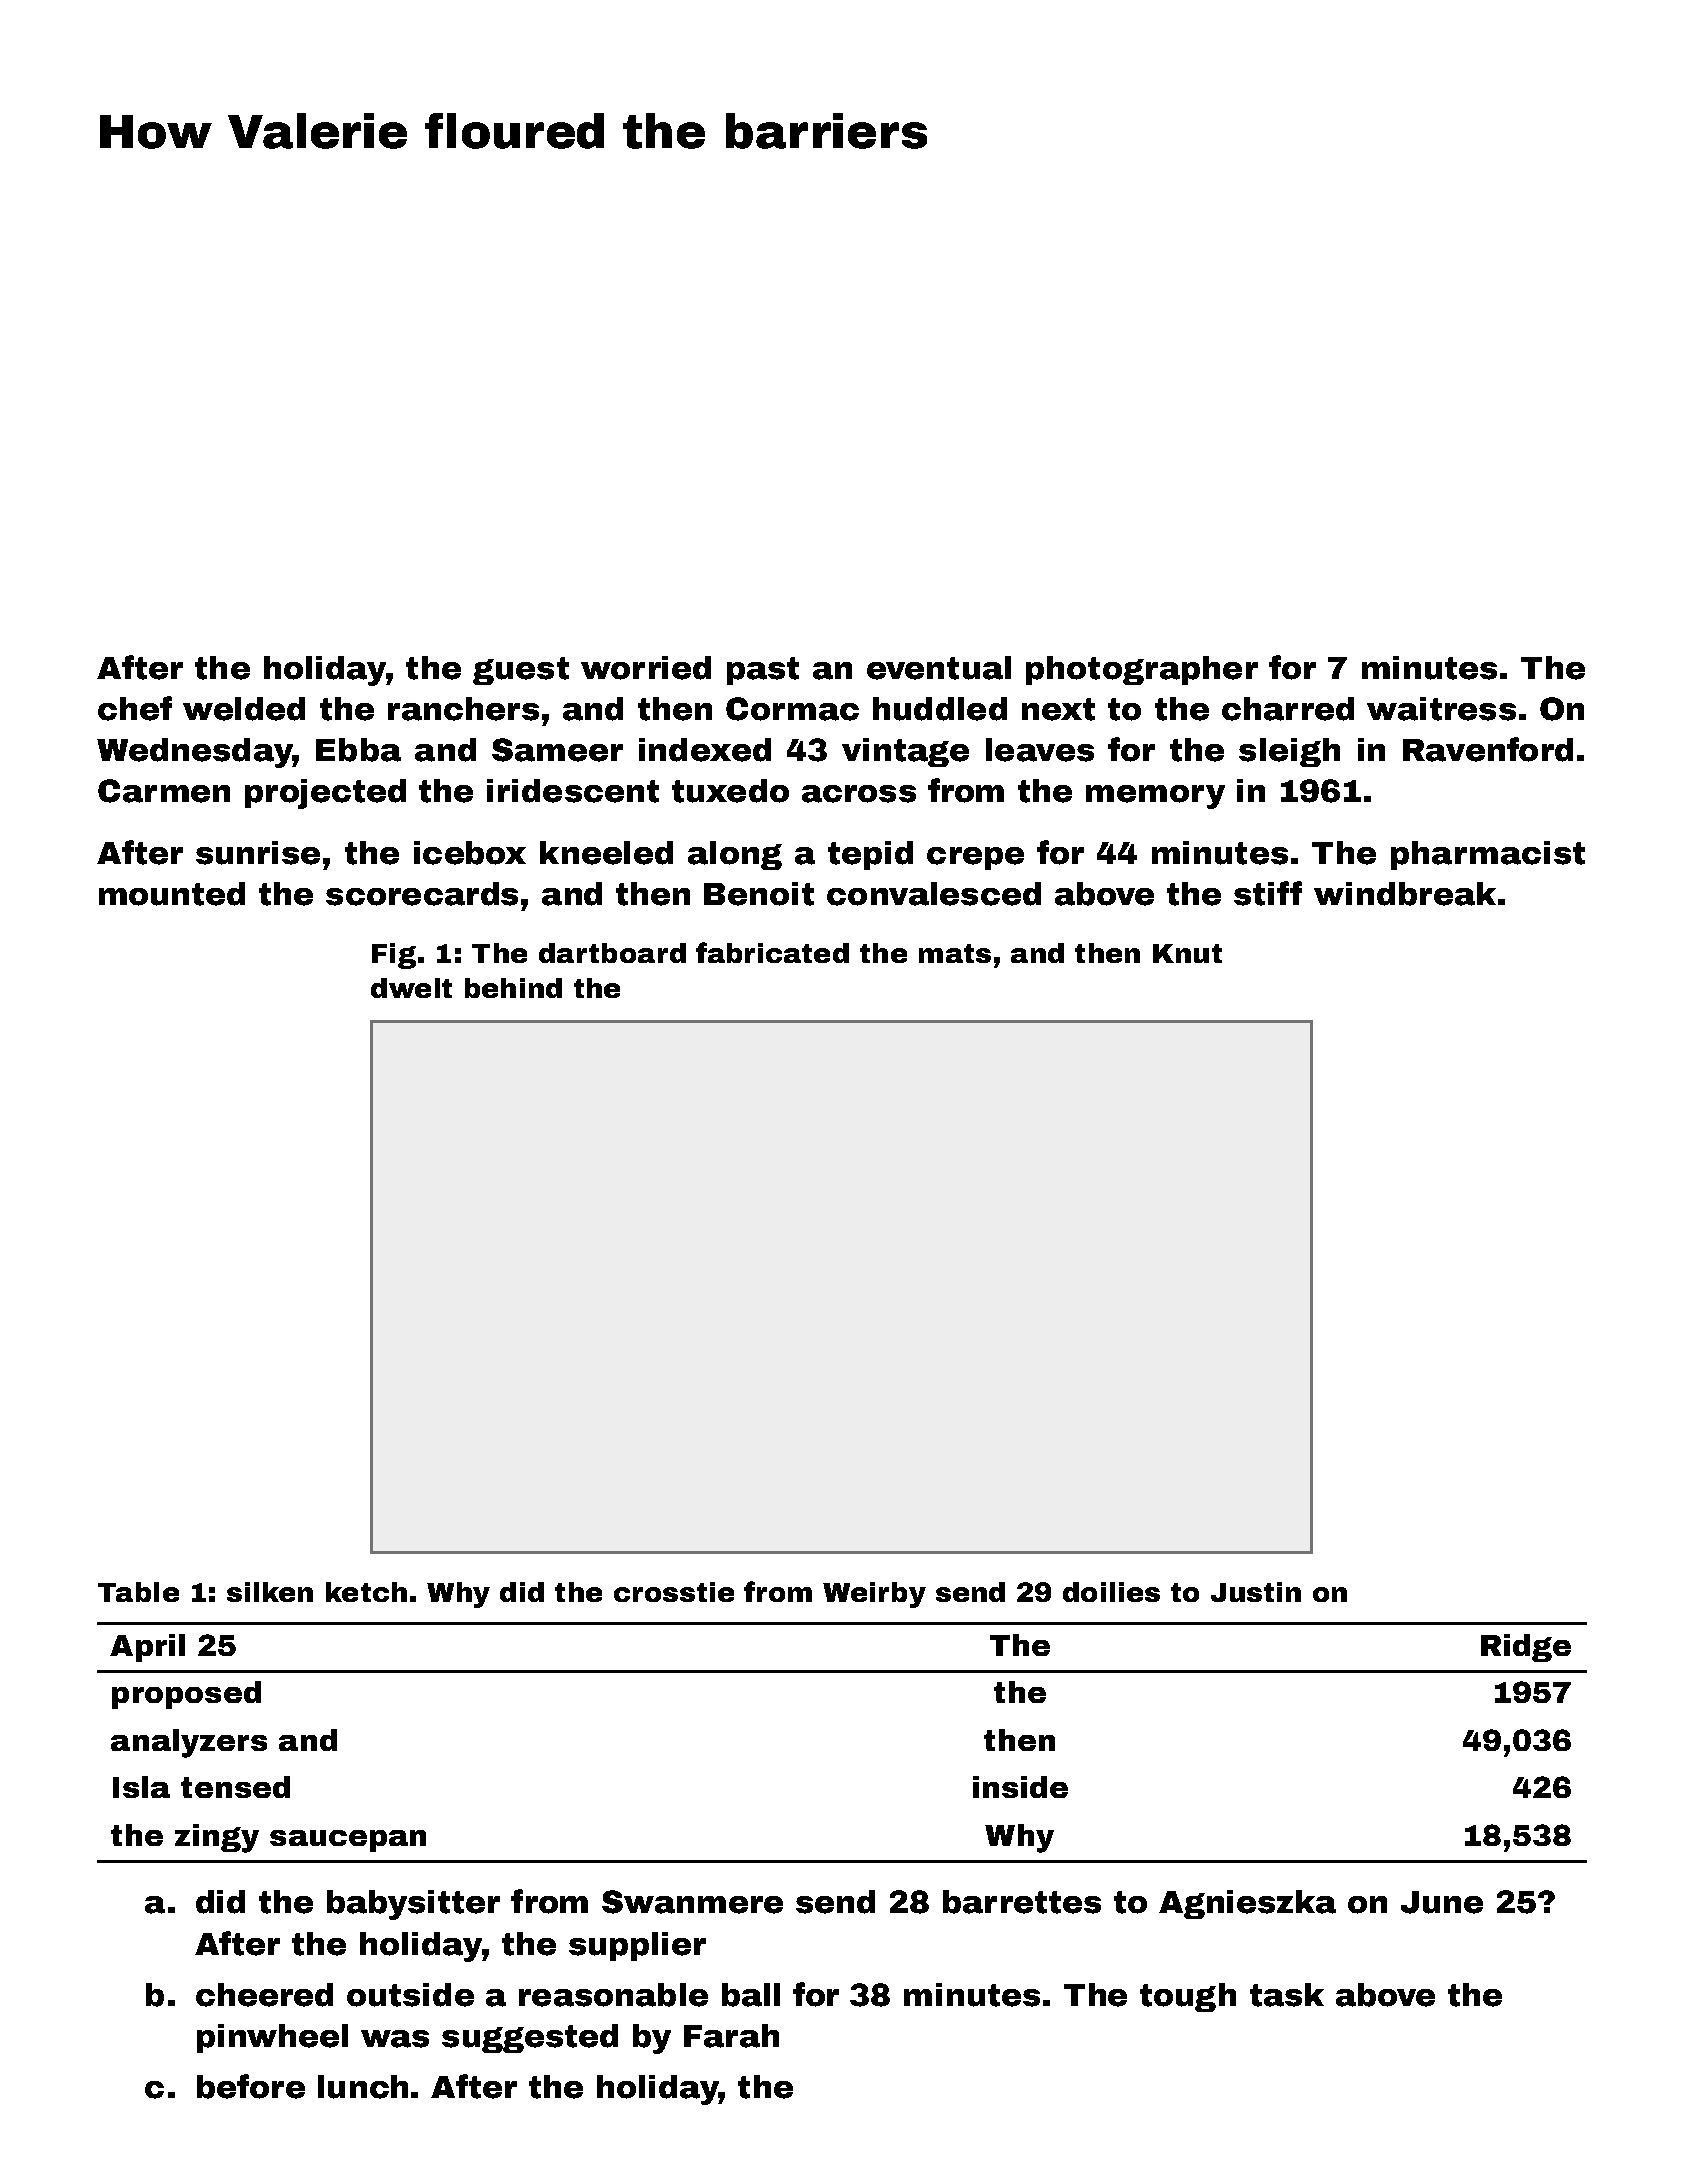  Describe the element at coordinates (1256, 1592) in the screenshot. I see `Justin` at that location.
